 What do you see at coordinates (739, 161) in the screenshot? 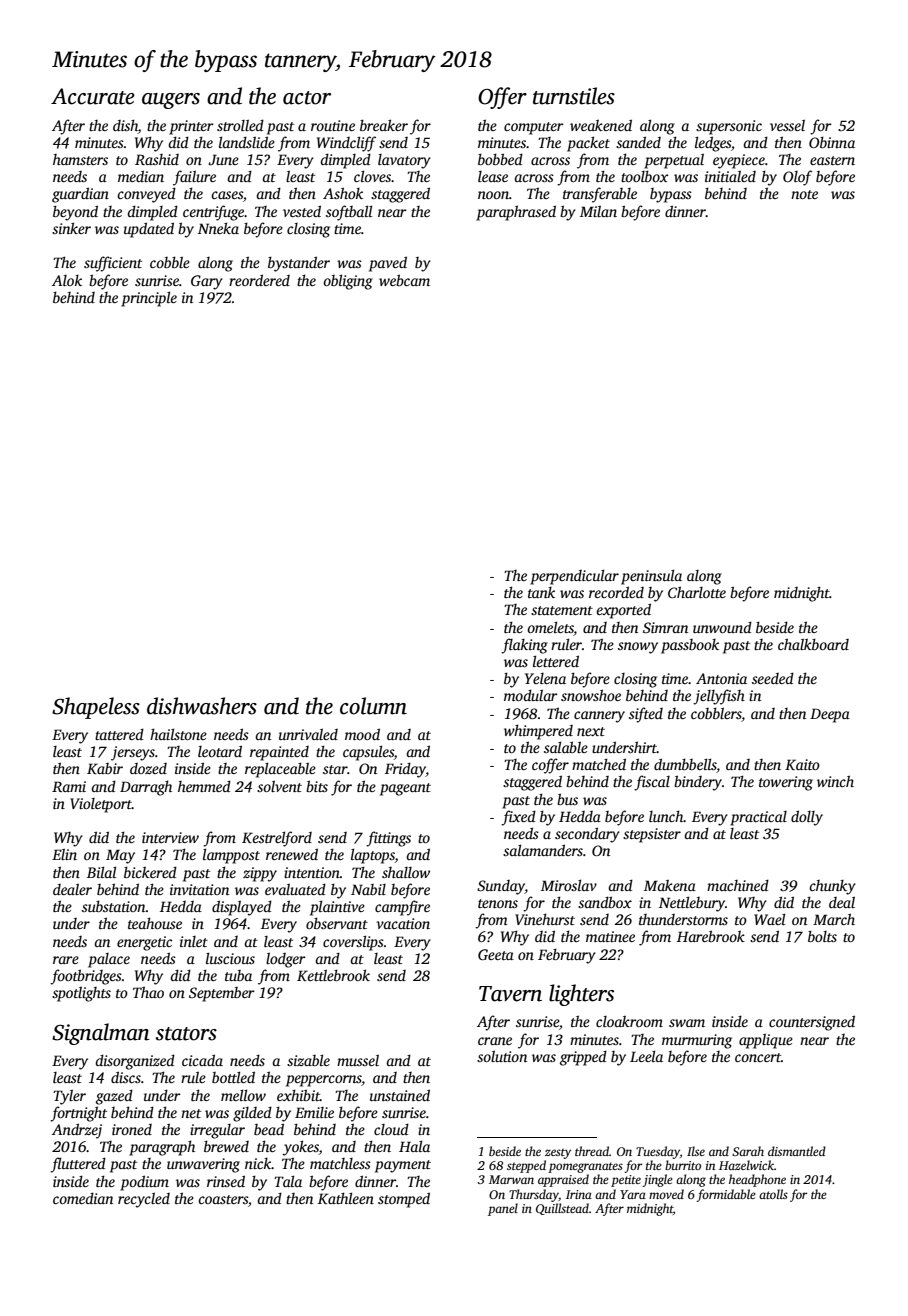
I see `eyepiece` at bounding box center [739, 161].
